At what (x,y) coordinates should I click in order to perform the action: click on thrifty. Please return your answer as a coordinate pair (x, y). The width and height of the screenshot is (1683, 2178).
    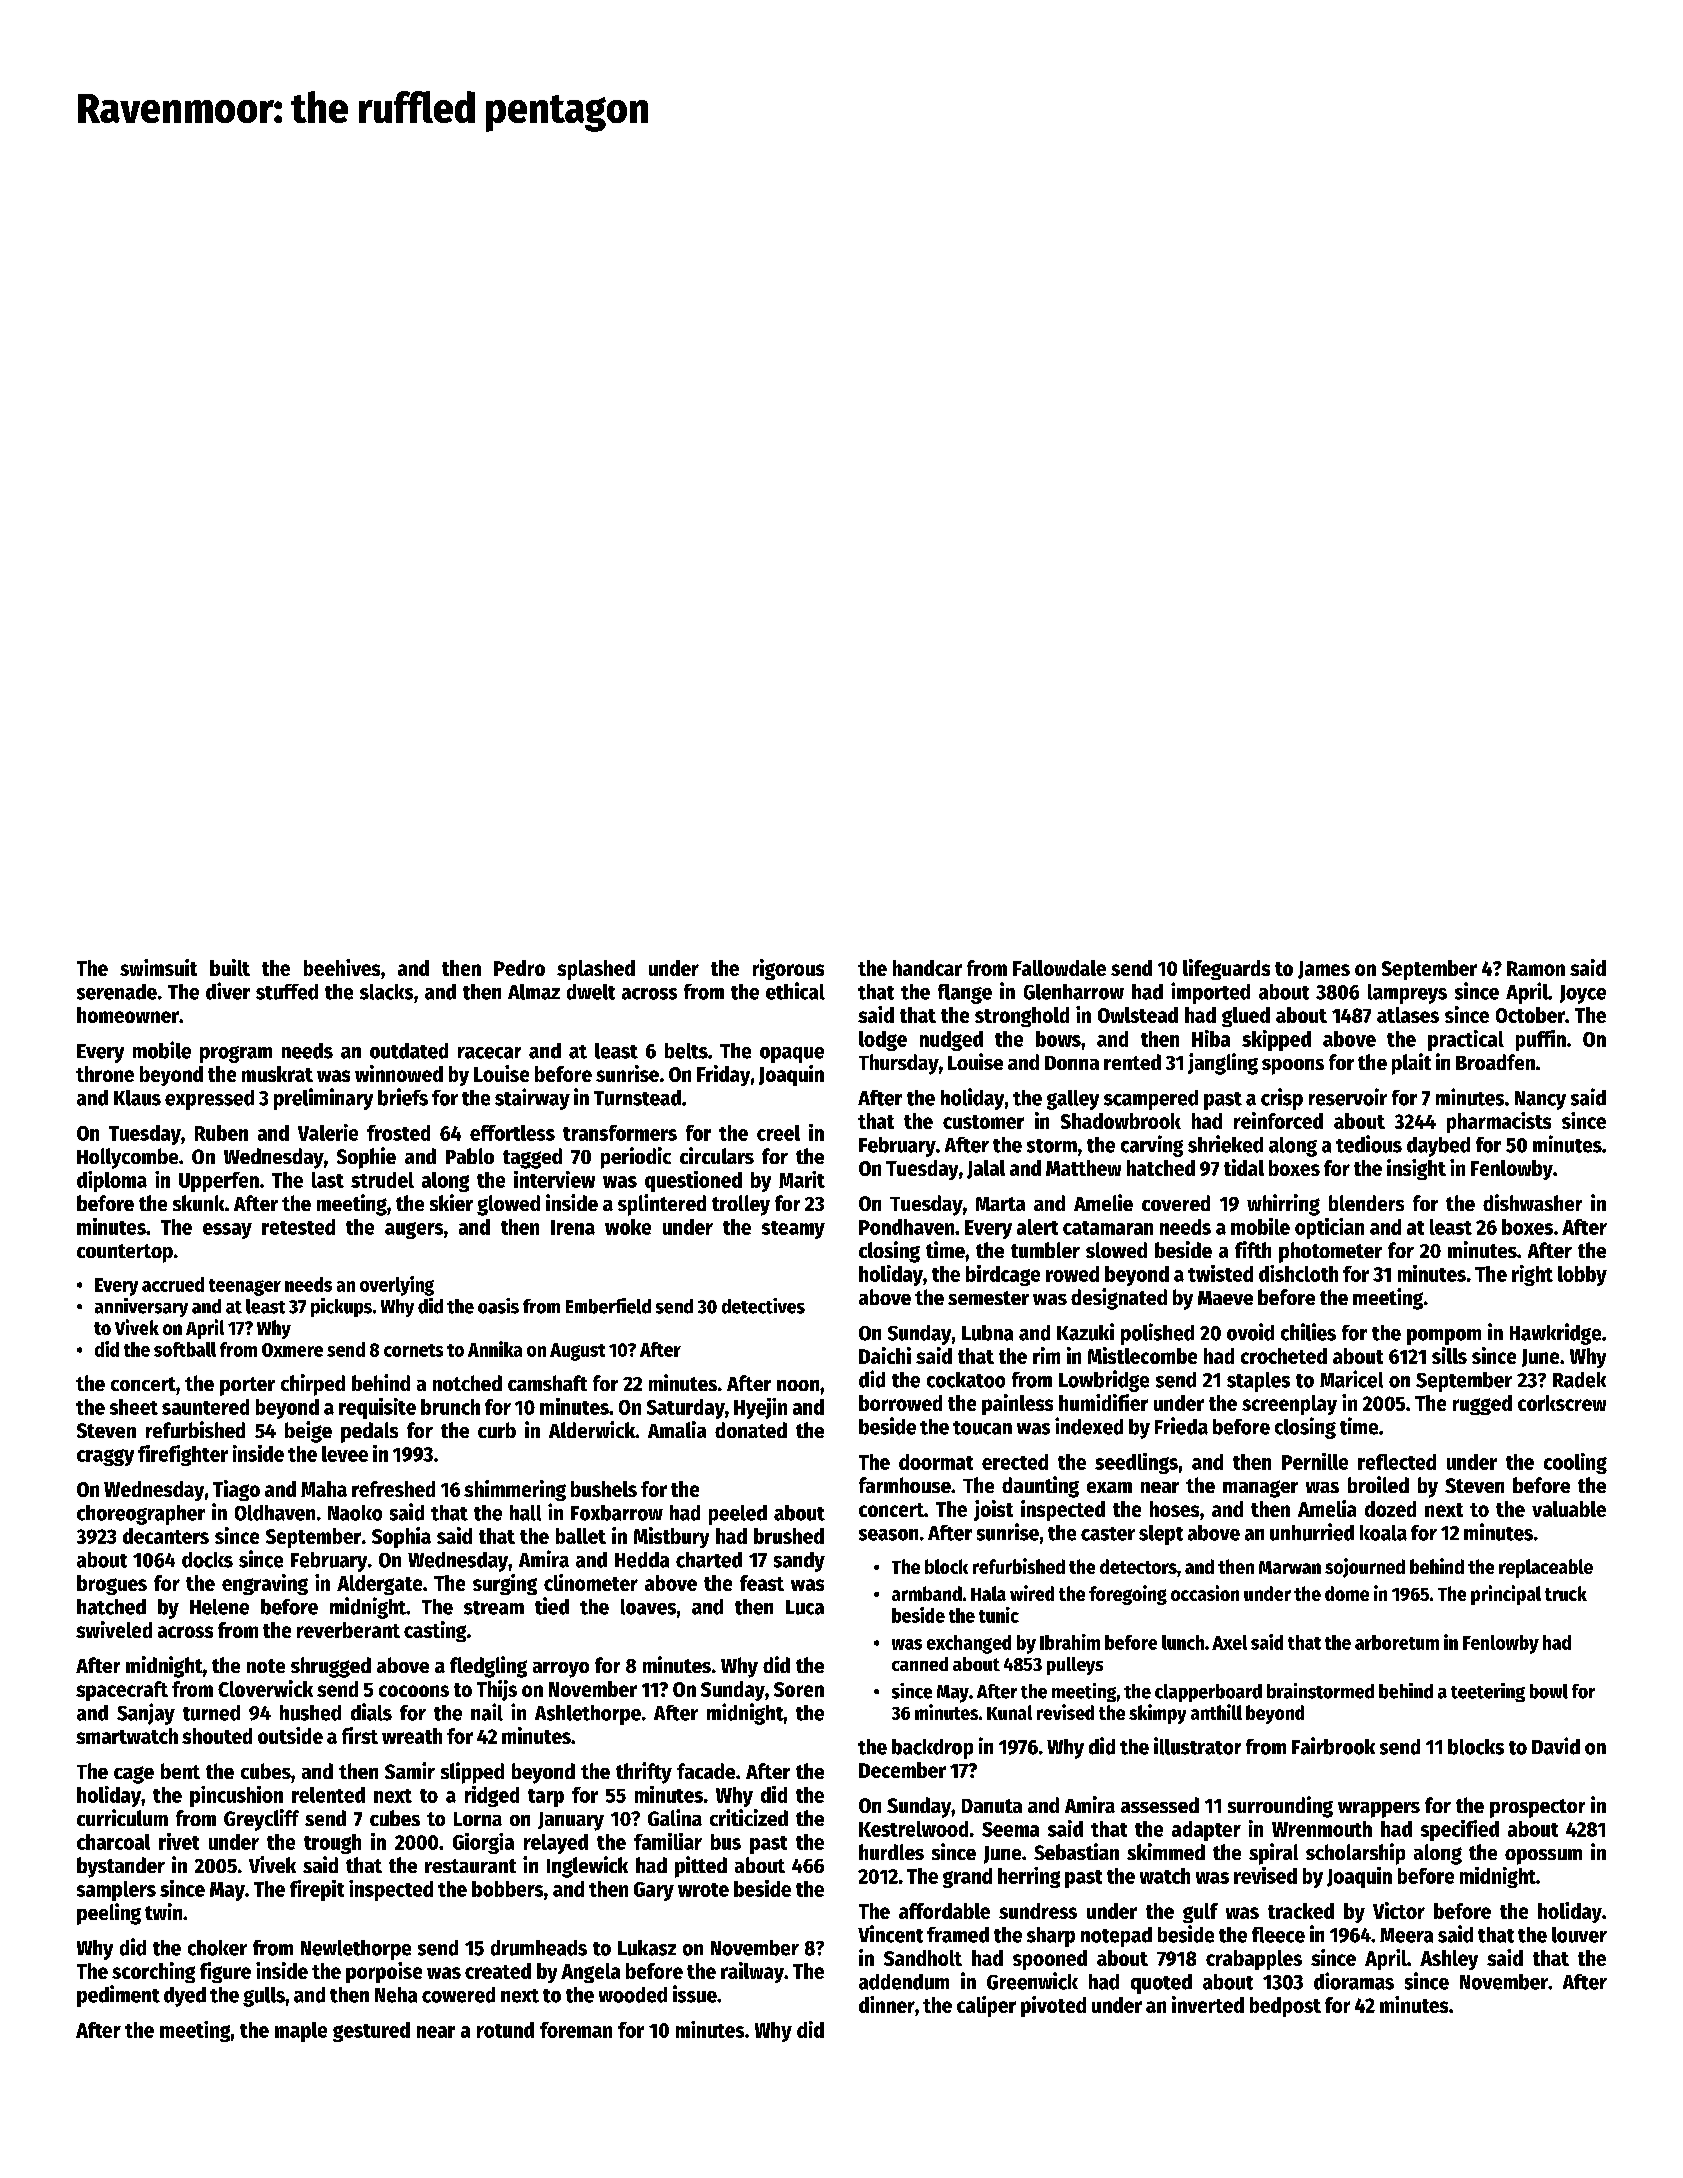
    Looking at the image, I should click on (644, 1773).
